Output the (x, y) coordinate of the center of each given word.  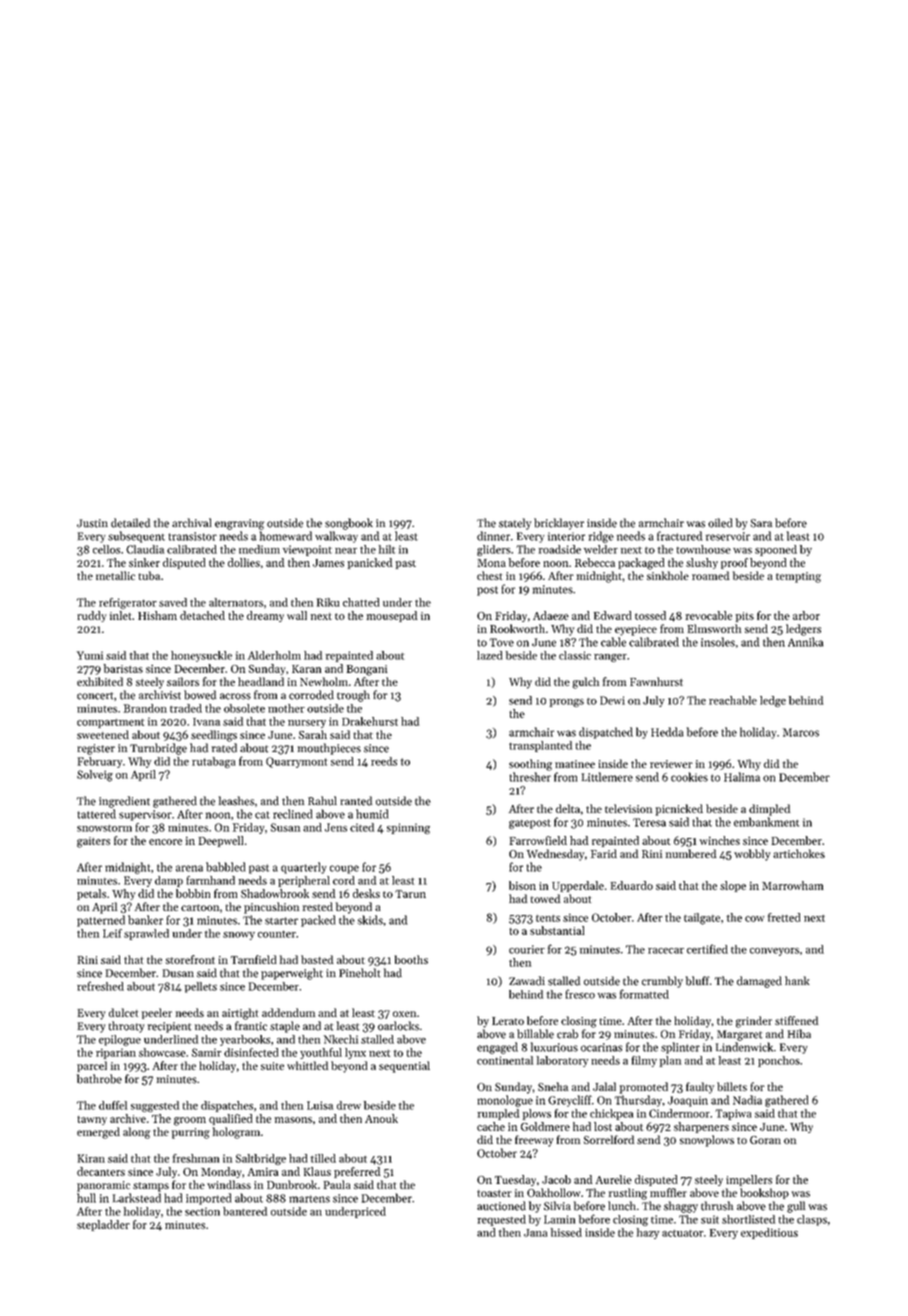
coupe (344, 869)
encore (165, 842)
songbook (349, 524)
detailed (130, 523)
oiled (720, 523)
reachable (733, 700)
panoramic (103, 1186)
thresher (530, 777)
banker (145, 920)
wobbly (752, 855)
